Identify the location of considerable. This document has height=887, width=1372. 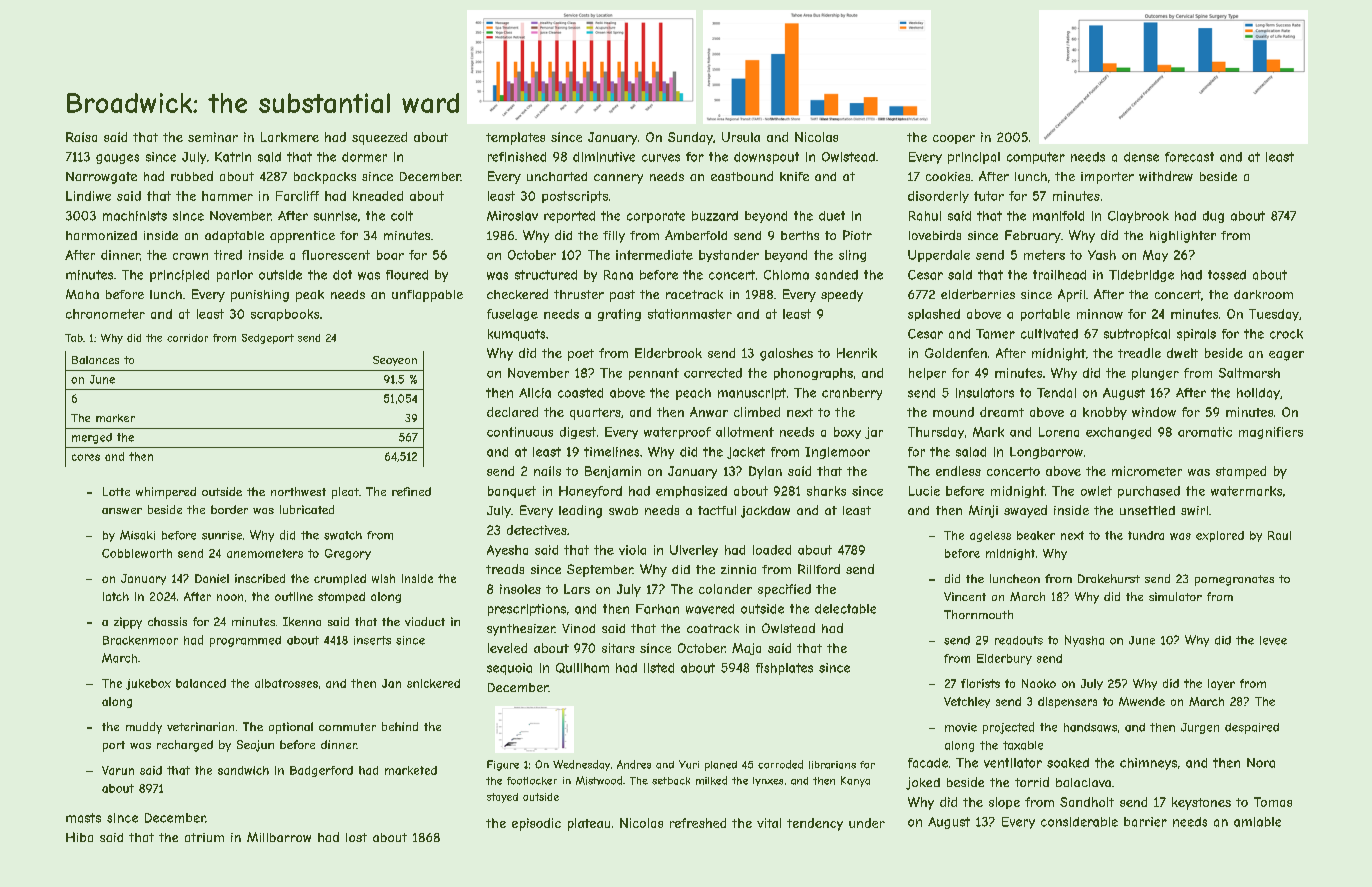
(1079, 822).
